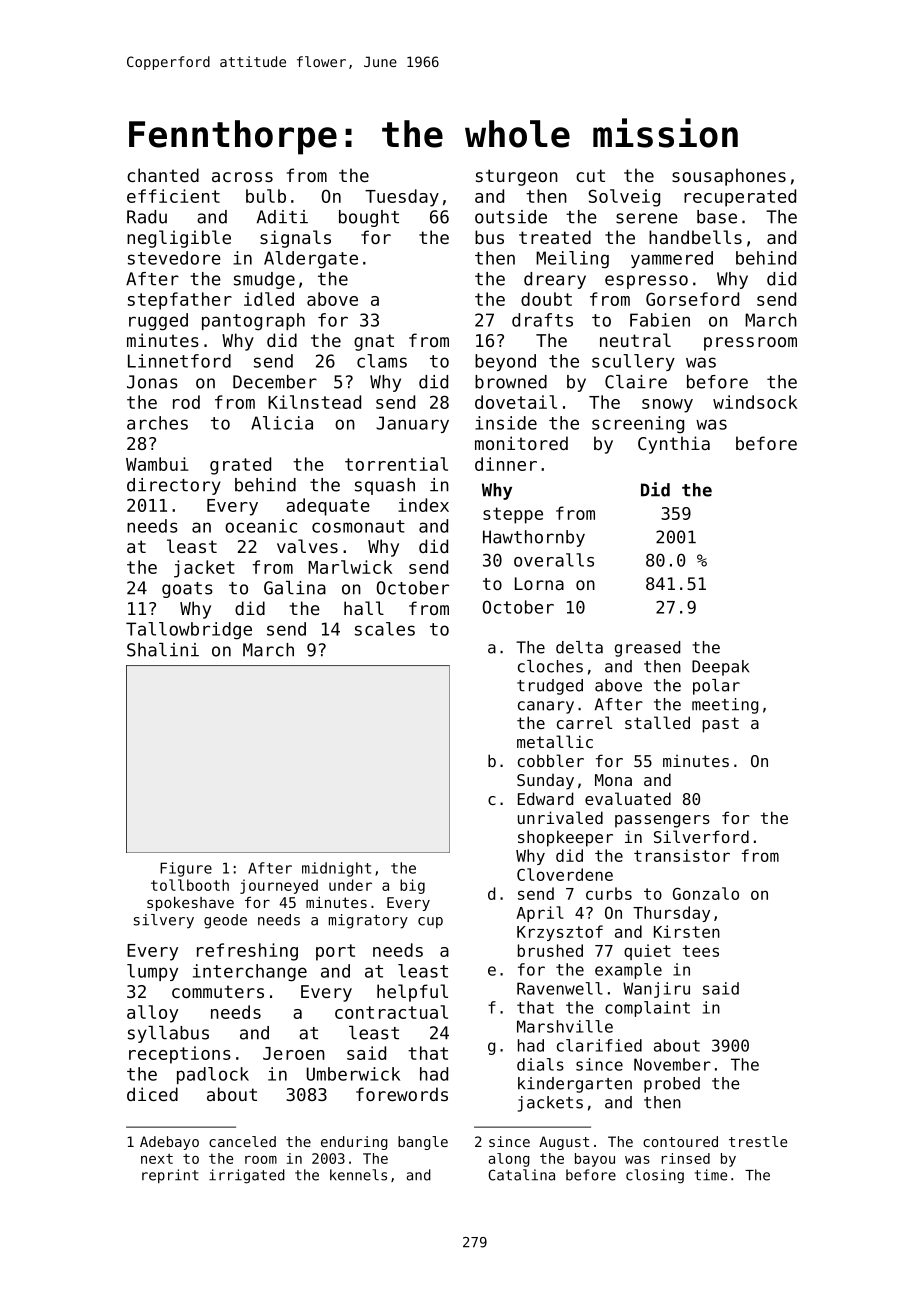  I want to click on November, so click(672, 1064).
